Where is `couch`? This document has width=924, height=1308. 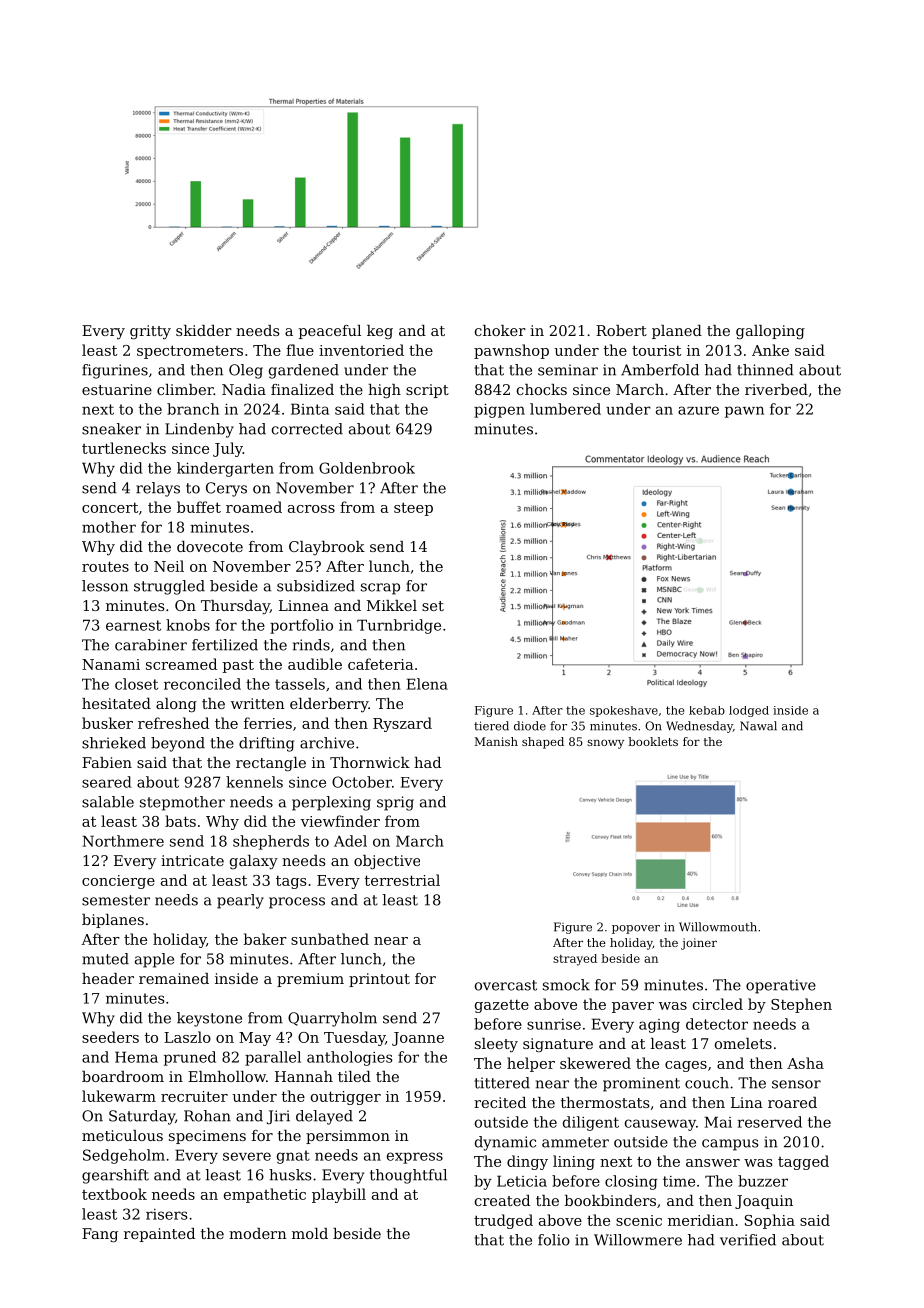
couch is located at coordinates (707, 1083).
